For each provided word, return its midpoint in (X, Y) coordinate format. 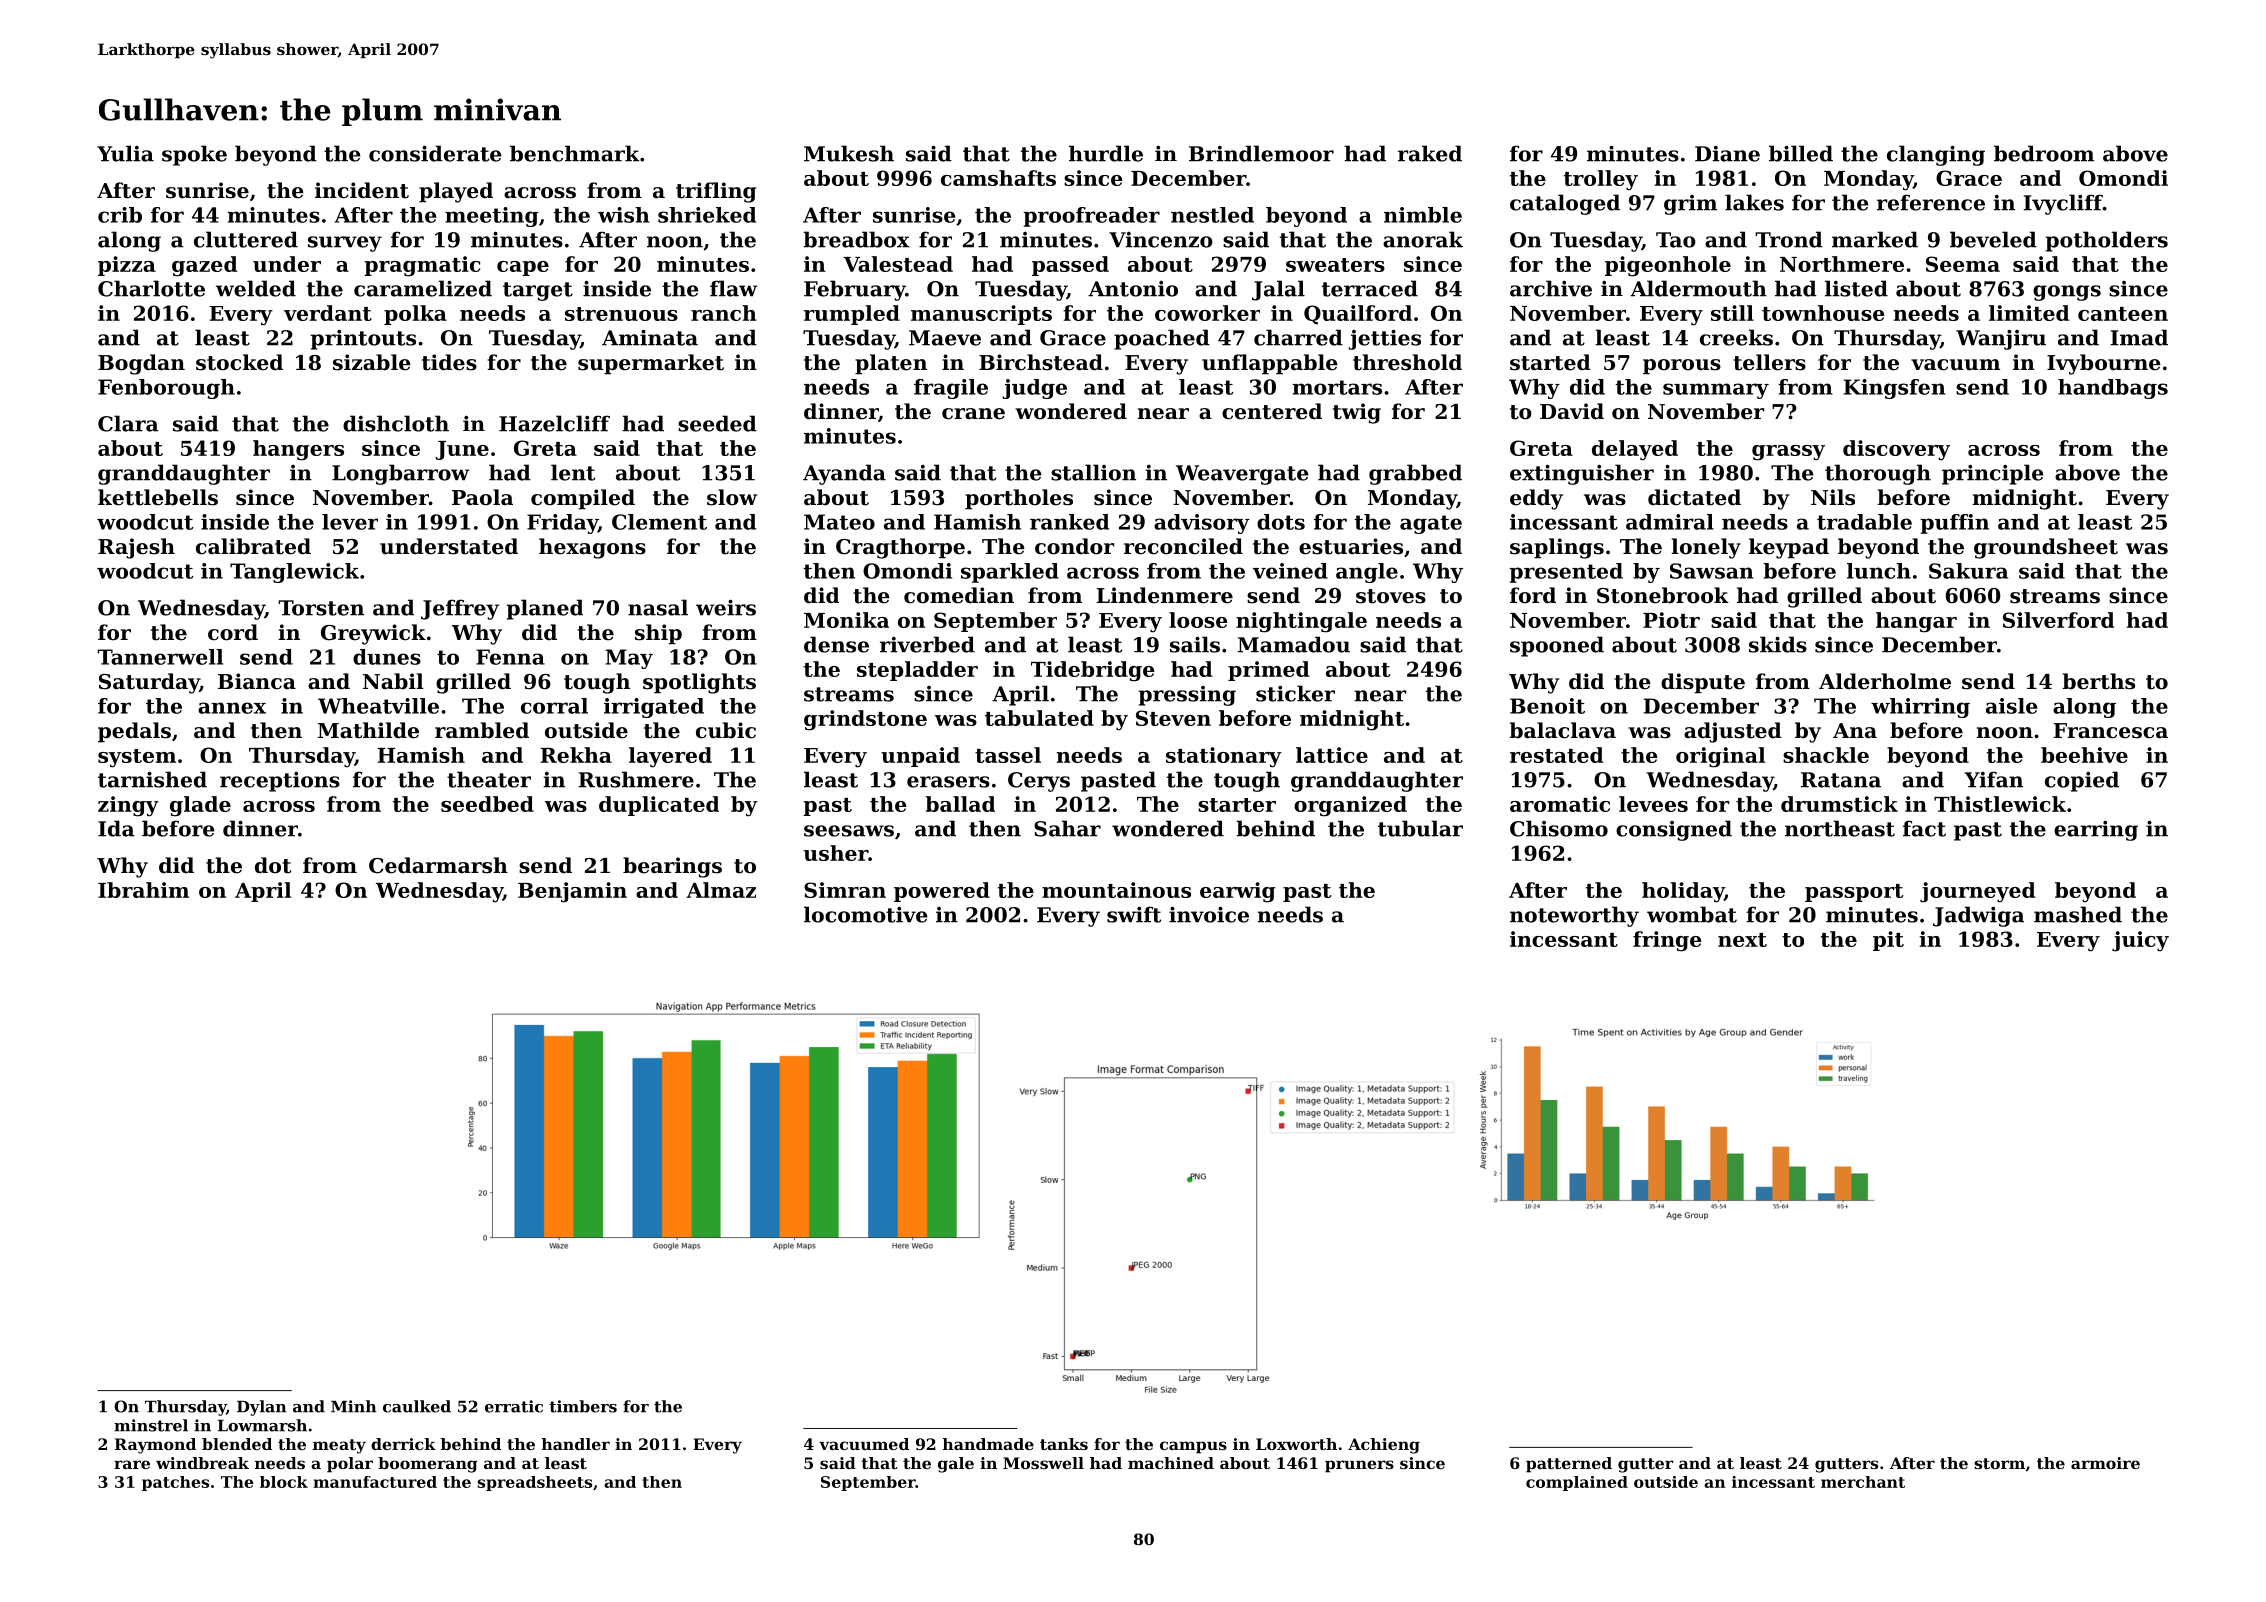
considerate (435, 153)
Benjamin (572, 892)
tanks (1064, 1444)
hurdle (1106, 153)
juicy (2140, 941)
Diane (1727, 154)
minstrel (151, 1425)
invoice (1209, 915)
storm (1999, 1463)
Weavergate (1242, 475)
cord (233, 632)
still (1732, 313)
